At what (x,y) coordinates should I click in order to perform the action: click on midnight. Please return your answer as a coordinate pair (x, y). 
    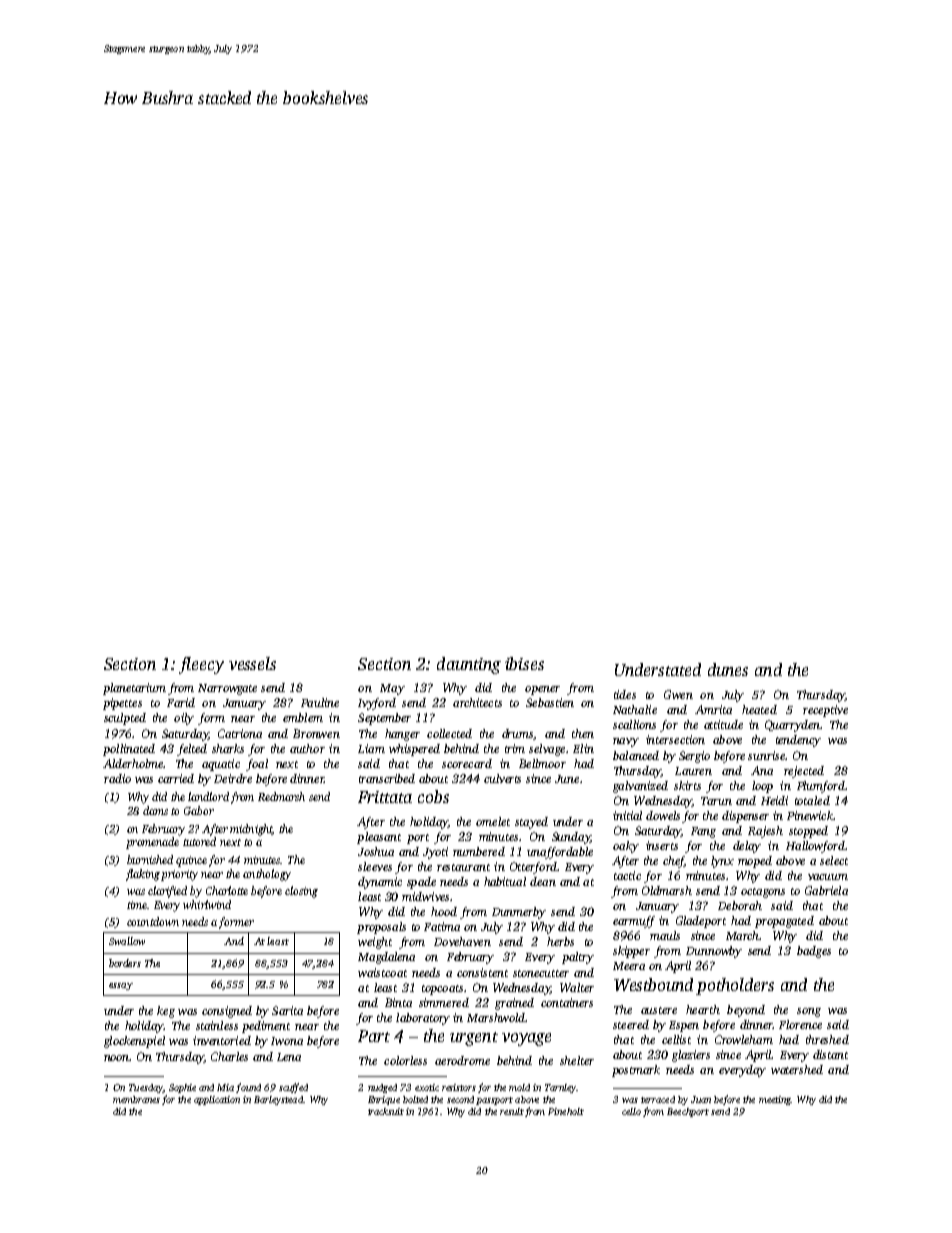
    Looking at the image, I should click on (251, 830).
